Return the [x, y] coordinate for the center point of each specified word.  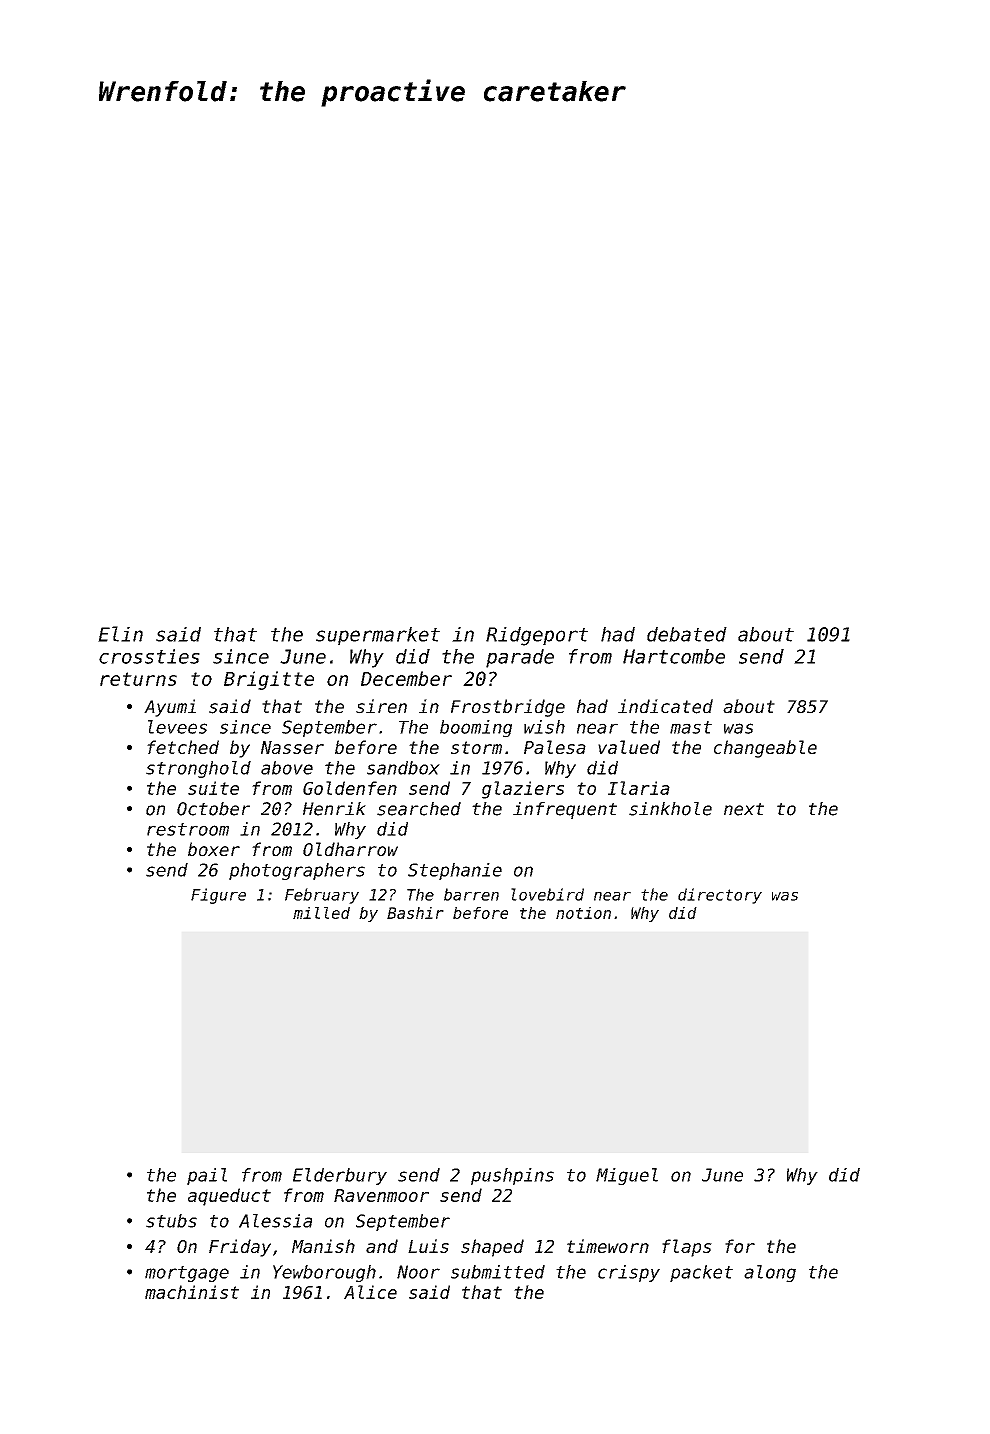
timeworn [608, 1246]
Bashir [415, 913]
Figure [218, 896]
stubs [171, 1221]
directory [720, 896]
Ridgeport [537, 636]
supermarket [378, 636]
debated [687, 634]
